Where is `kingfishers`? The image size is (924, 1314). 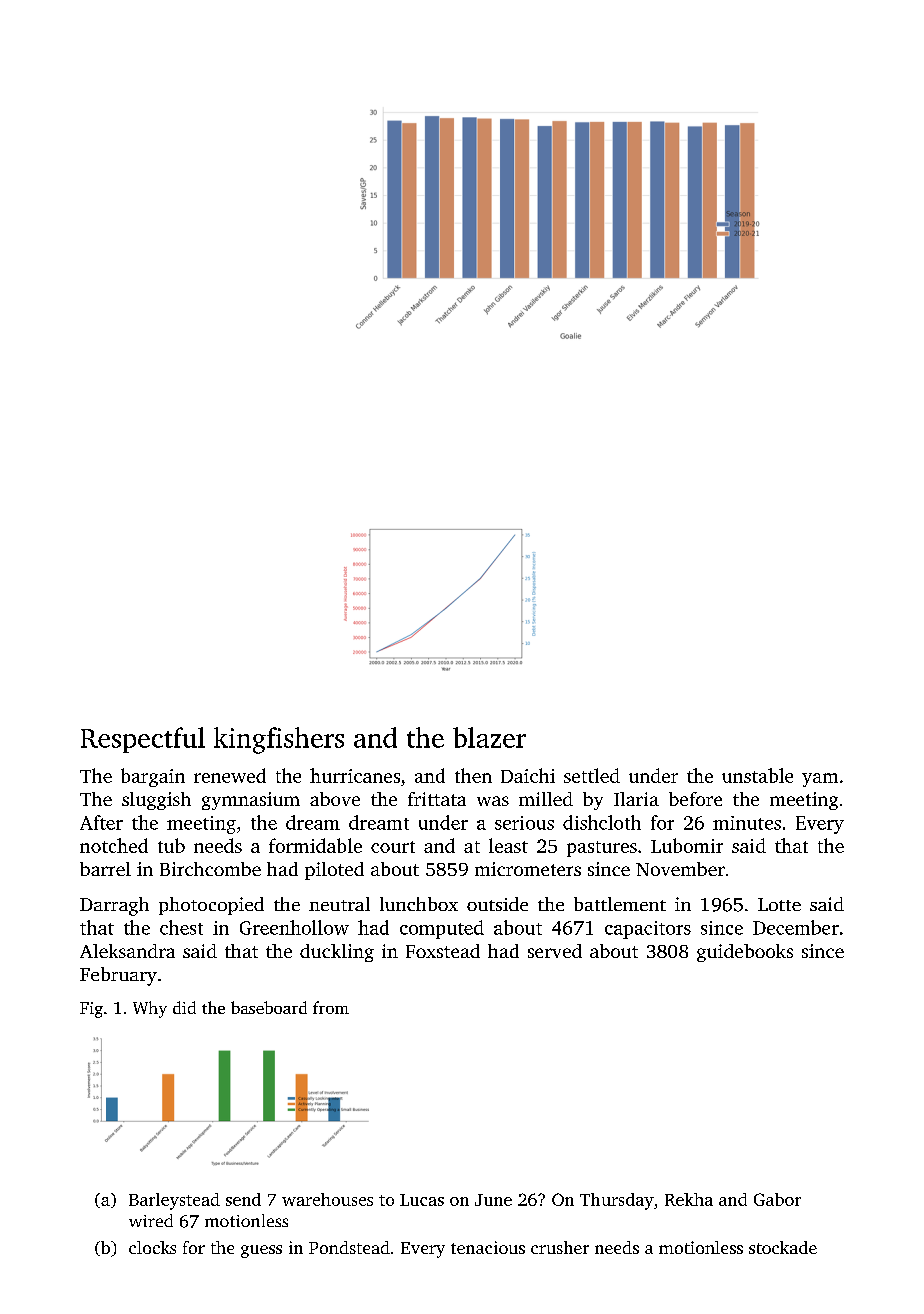
kingfishers is located at coordinates (279, 740).
